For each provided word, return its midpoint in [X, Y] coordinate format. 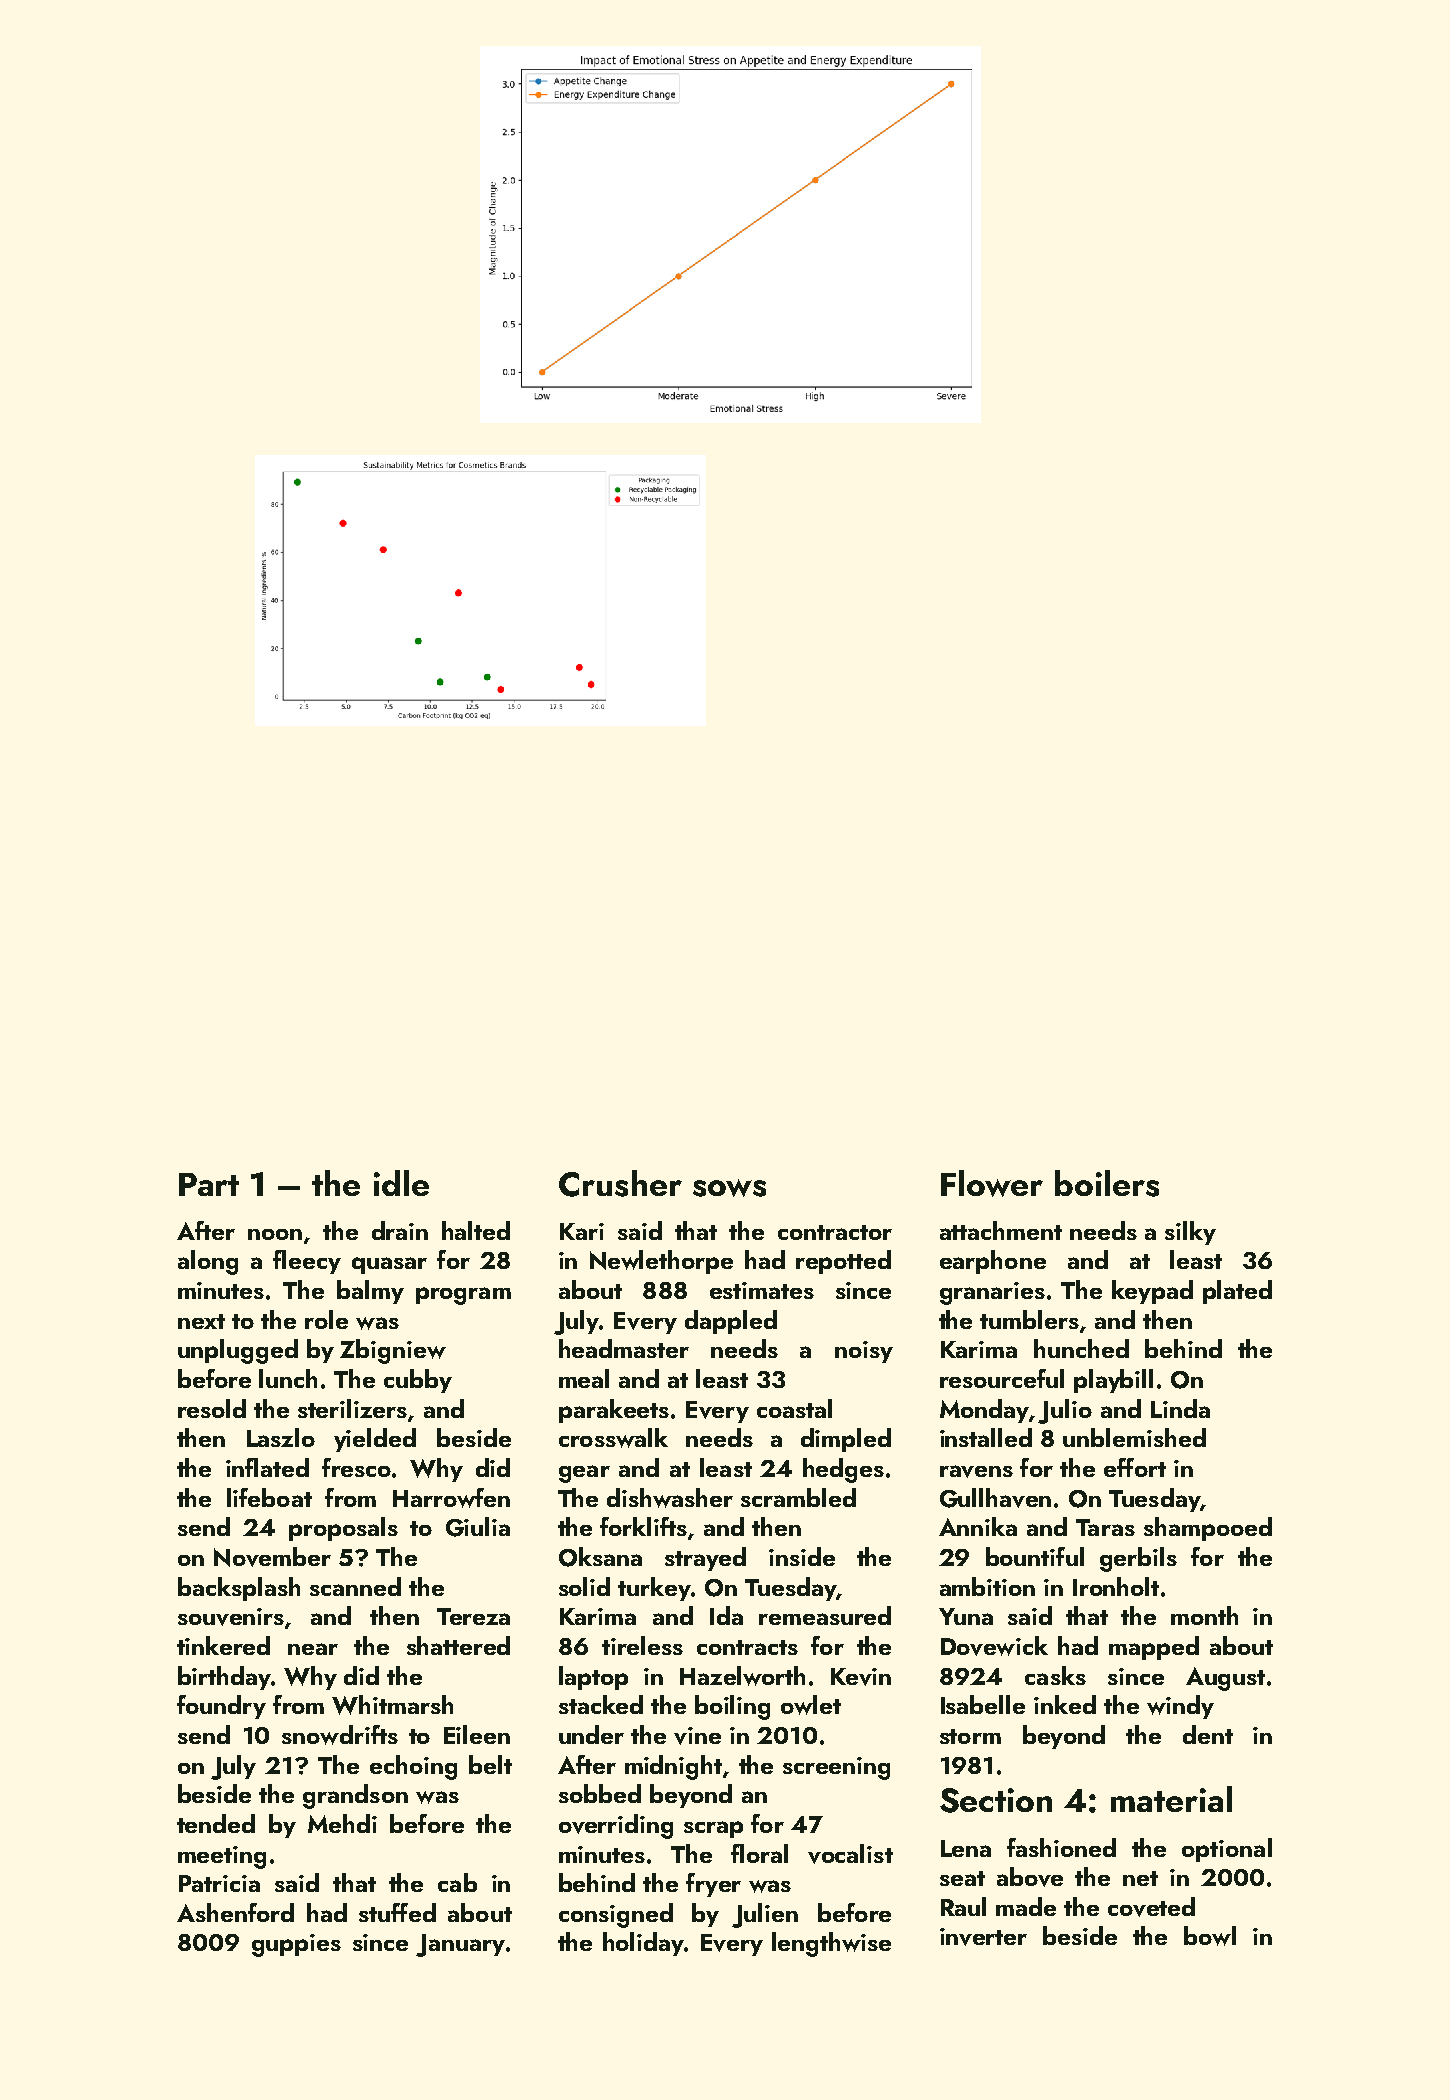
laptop [593, 1678]
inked [1065, 1704]
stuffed [397, 1912]
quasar [389, 1265]
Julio [1065, 1411]
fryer [713, 1885]
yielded [375, 1440]
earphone [993, 1262]
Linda [1180, 1408]
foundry [221, 1707]
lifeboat [269, 1497]
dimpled [846, 1440]
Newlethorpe [661, 1262]
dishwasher [670, 1498]
